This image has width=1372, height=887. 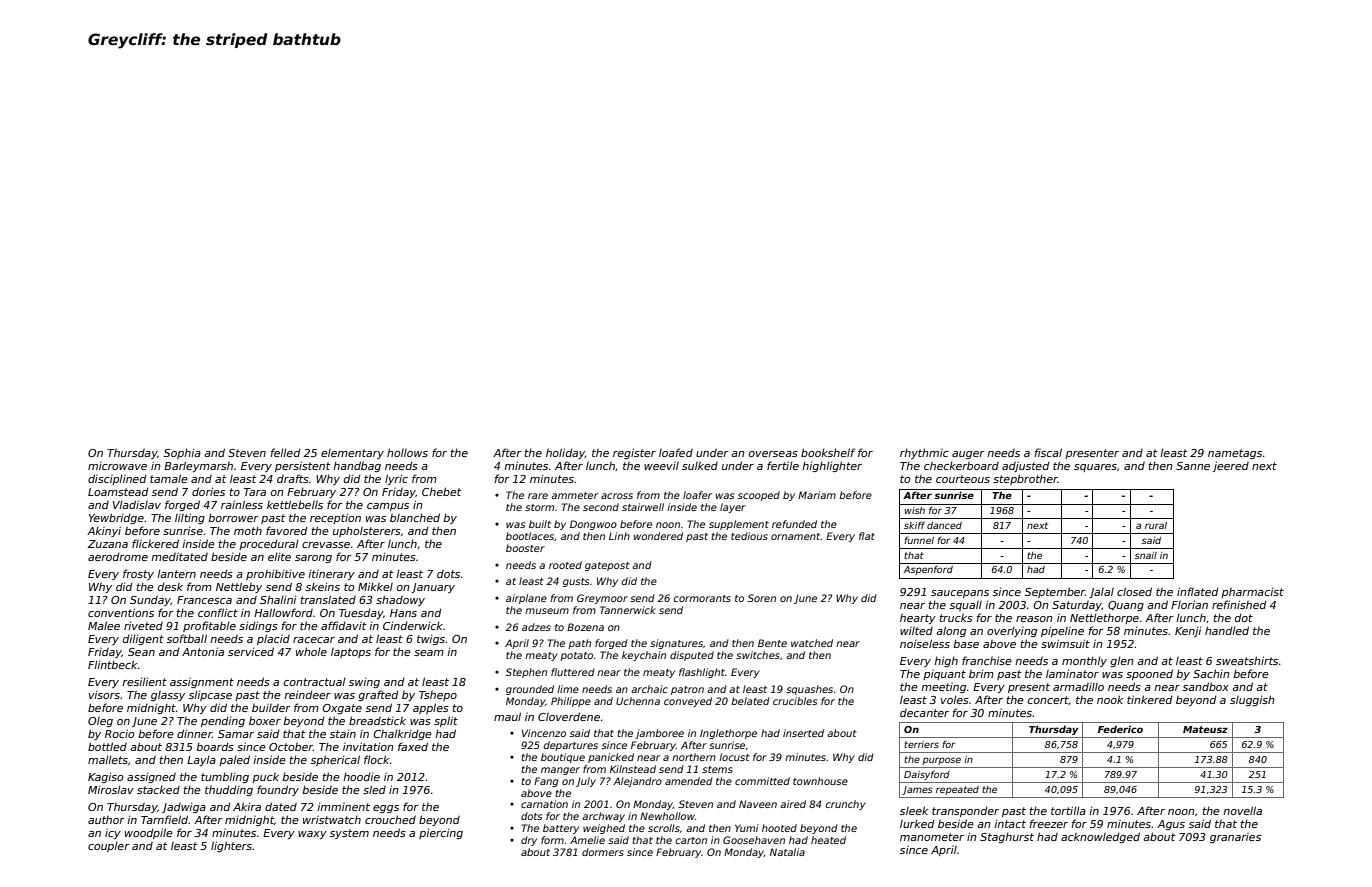 What do you see at coordinates (787, 852) in the image?
I see `Natalia` at bounding box center [787, 852].
